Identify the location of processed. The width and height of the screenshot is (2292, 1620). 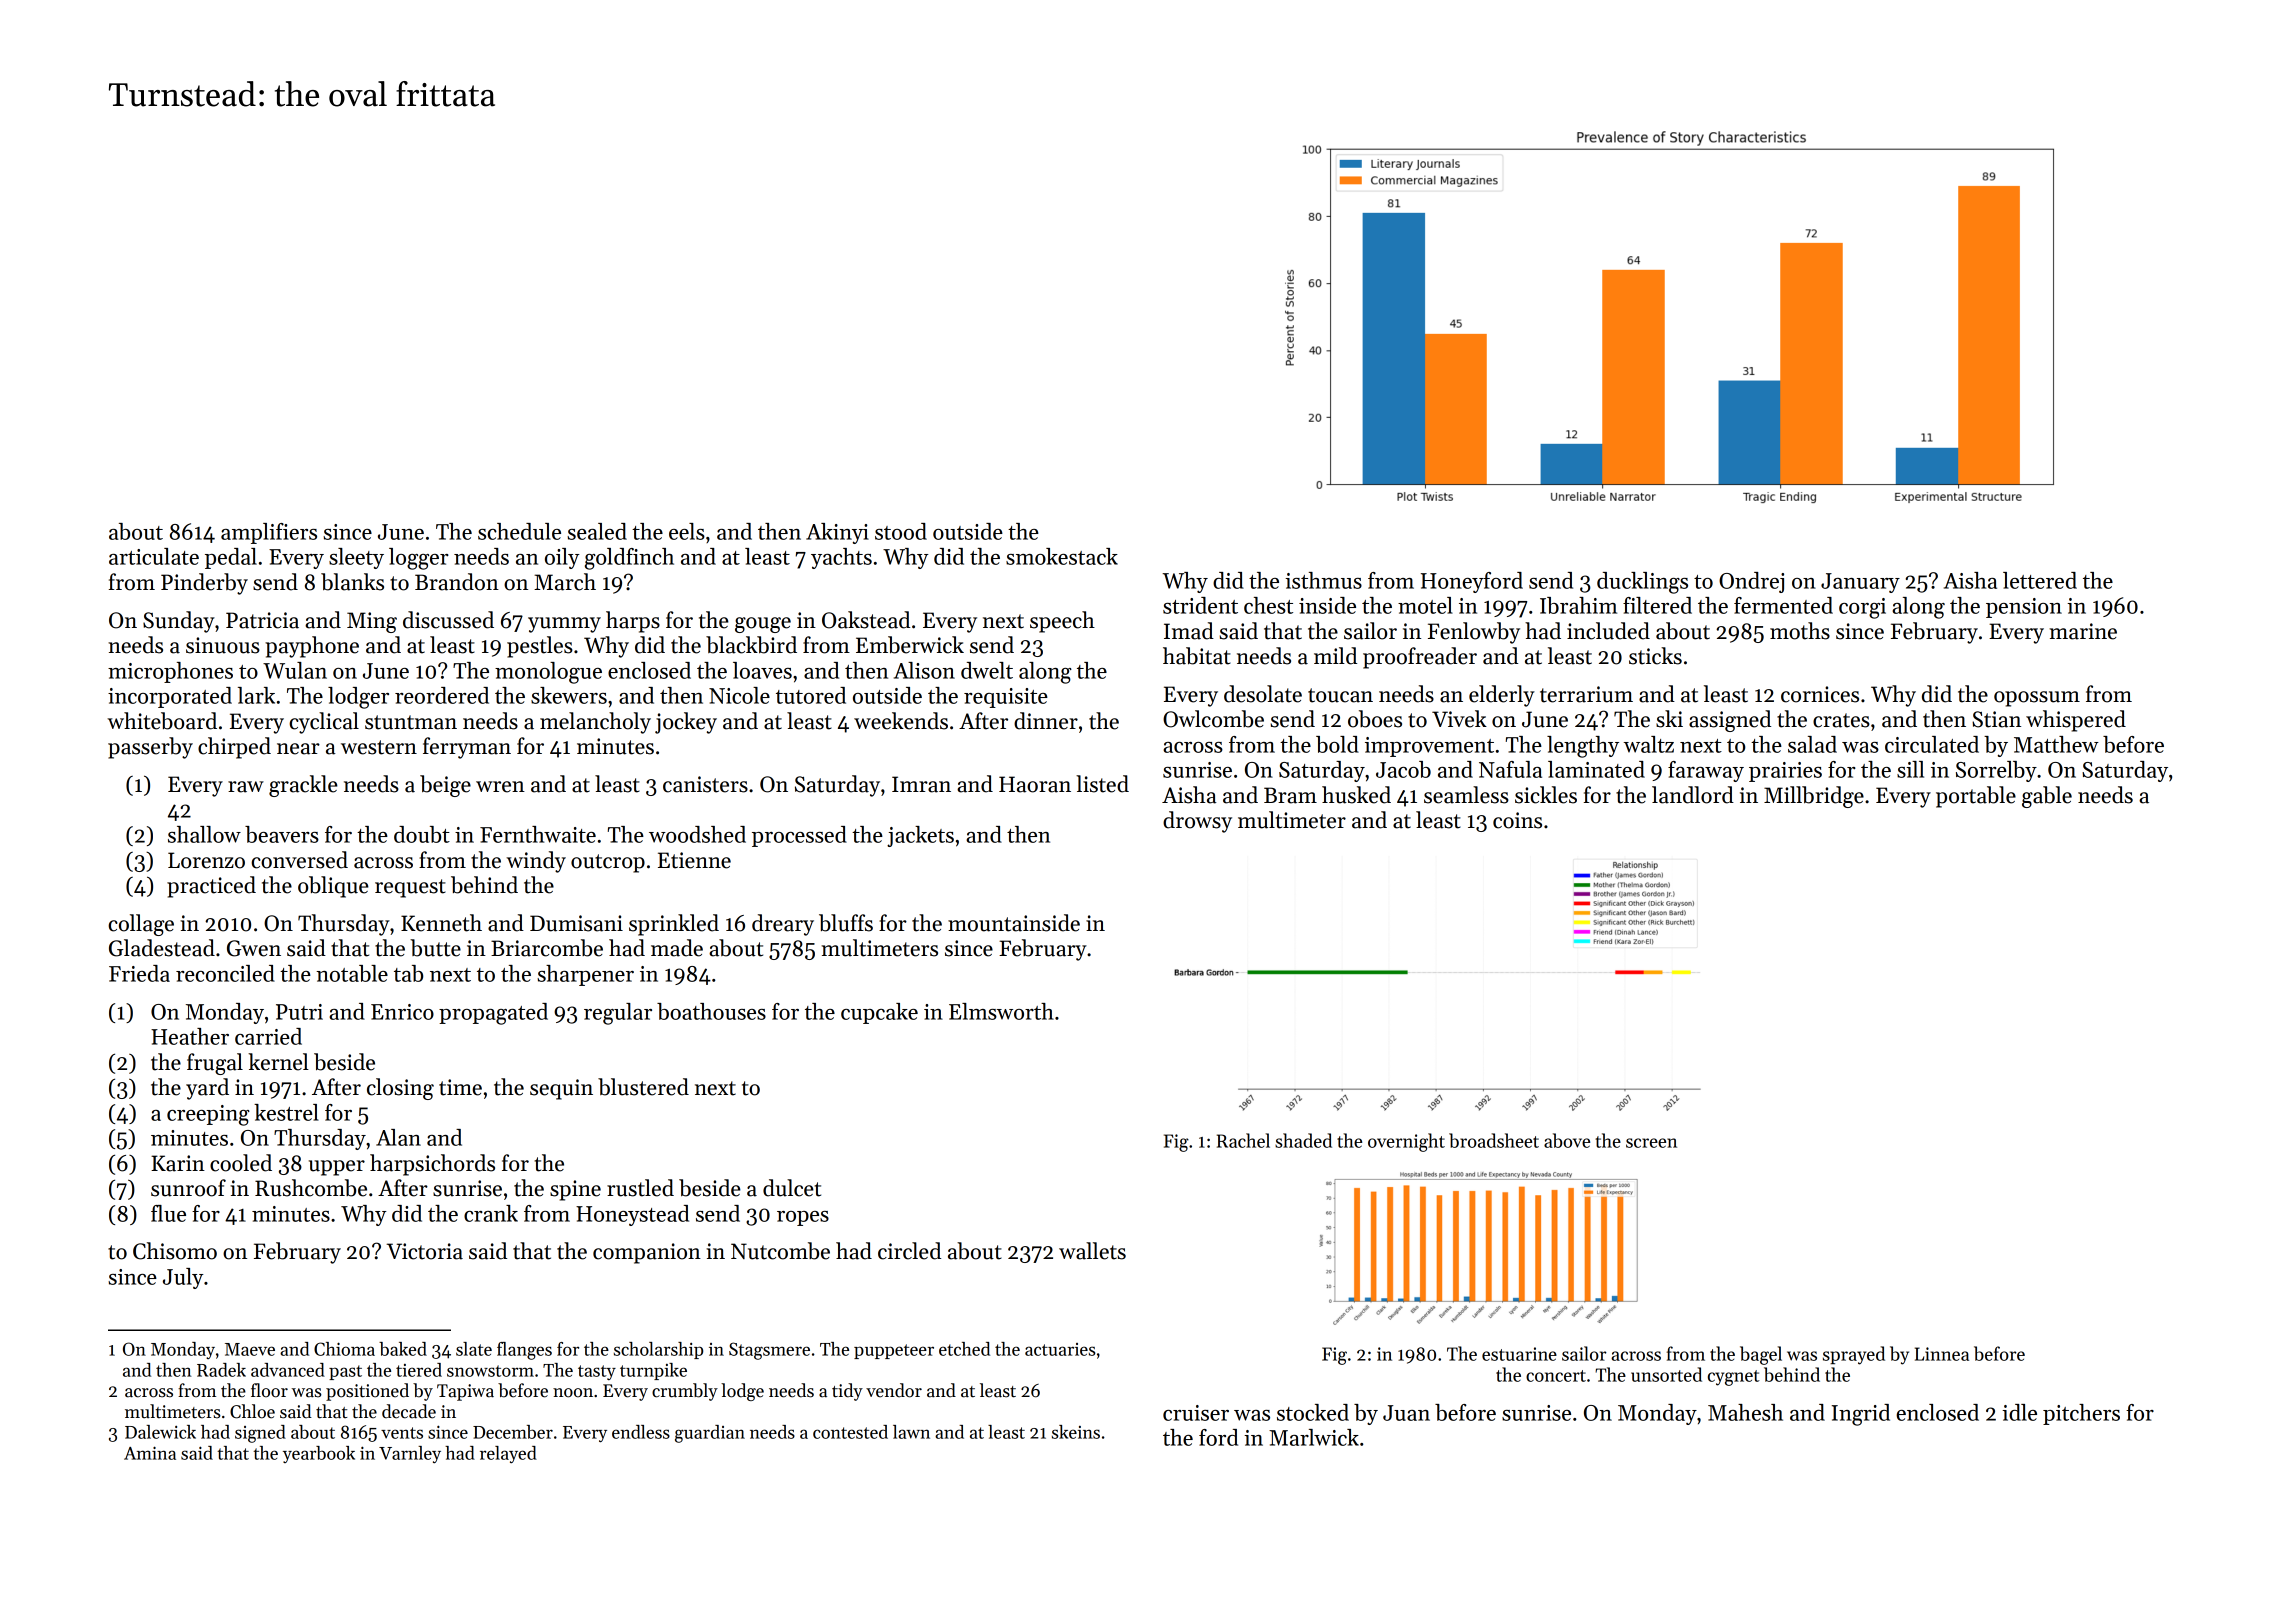
(799, 836).
